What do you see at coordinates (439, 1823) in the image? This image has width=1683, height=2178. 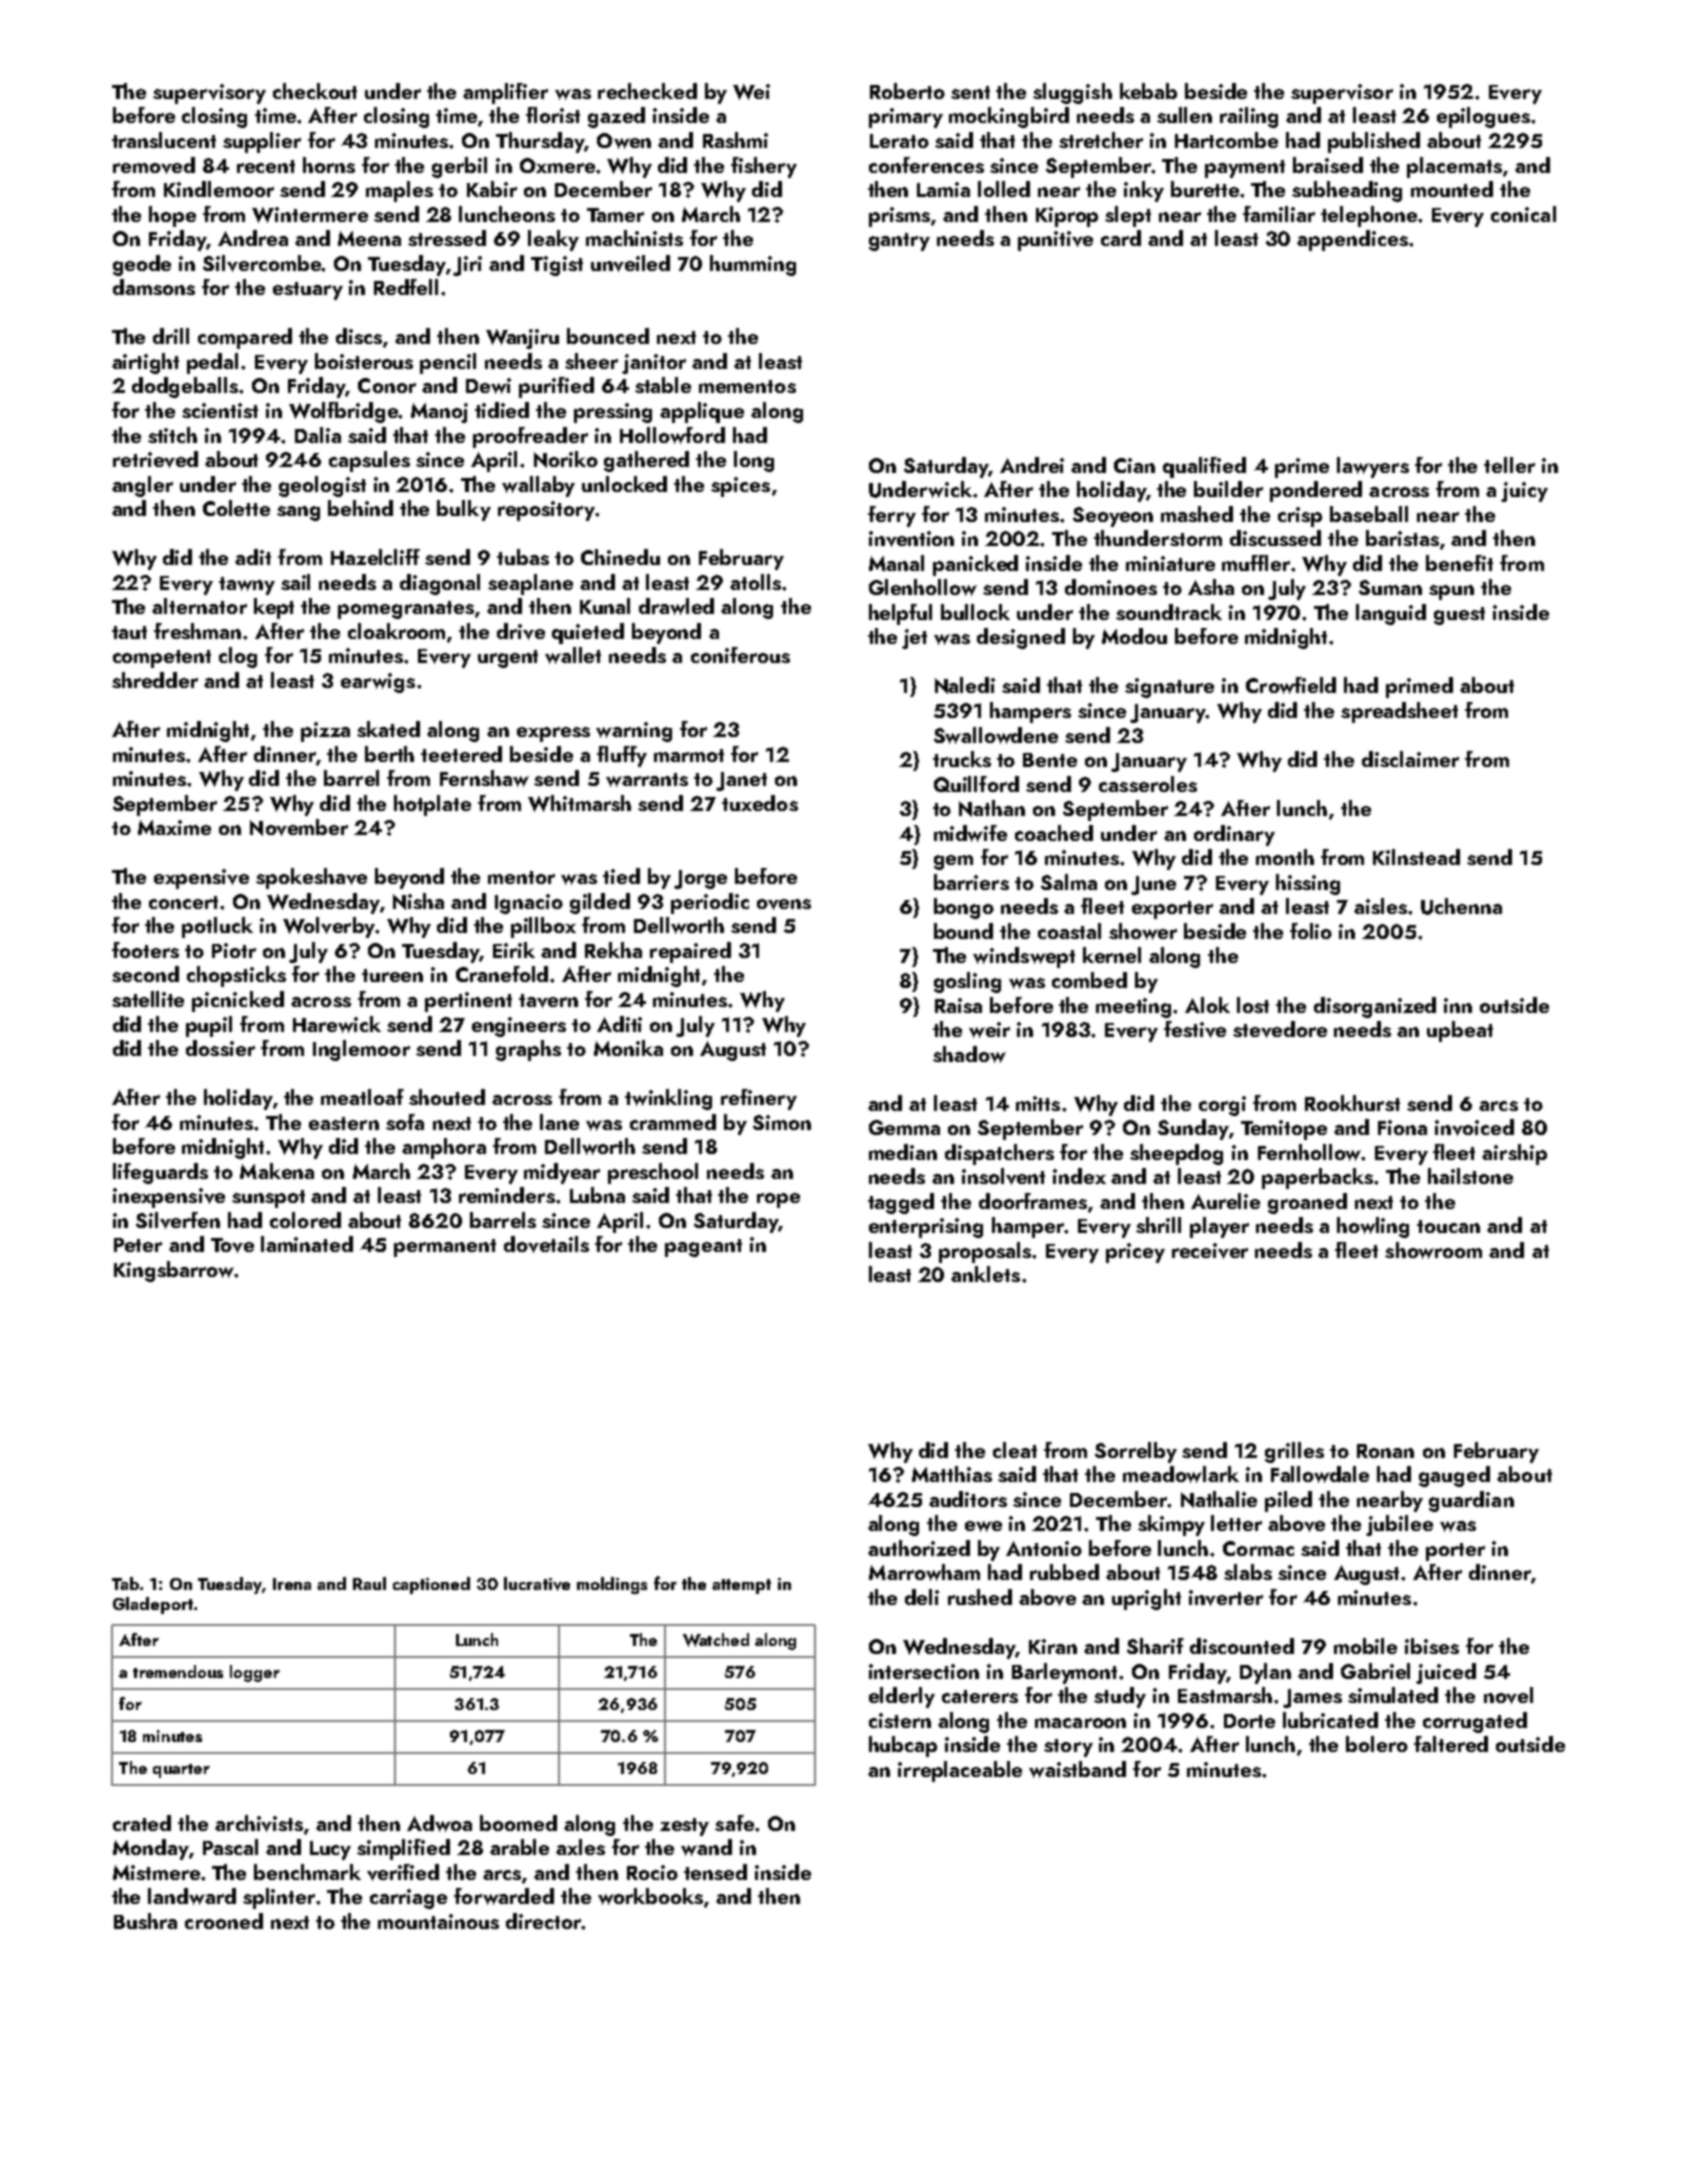 I see `Adwoa` at bounding box center [439, 1823].
